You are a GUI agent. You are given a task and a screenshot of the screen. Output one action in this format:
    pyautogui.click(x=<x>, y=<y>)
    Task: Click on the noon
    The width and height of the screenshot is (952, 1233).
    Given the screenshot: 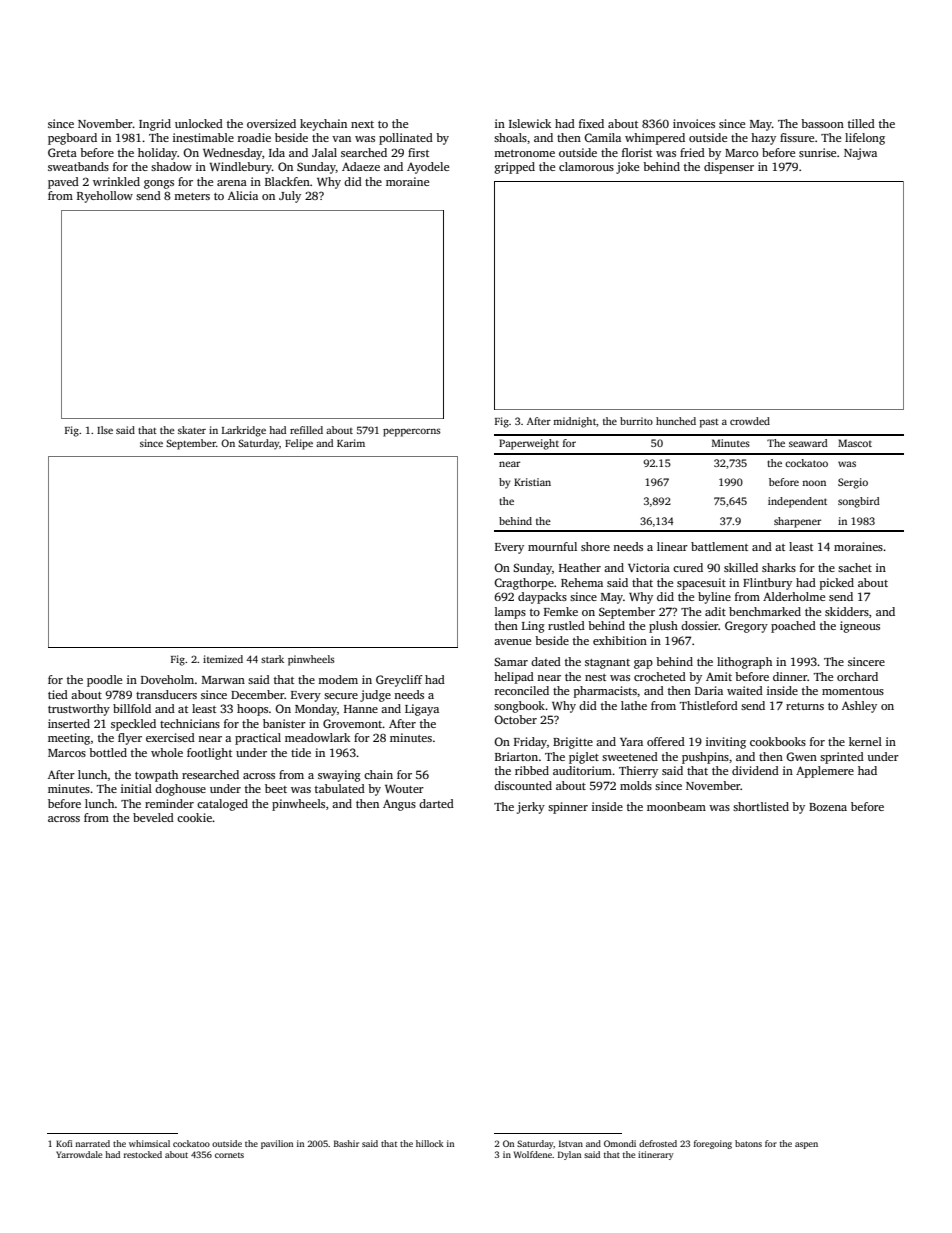 What is the action you would take?
    pyautogui.click(x=814, y=483)
